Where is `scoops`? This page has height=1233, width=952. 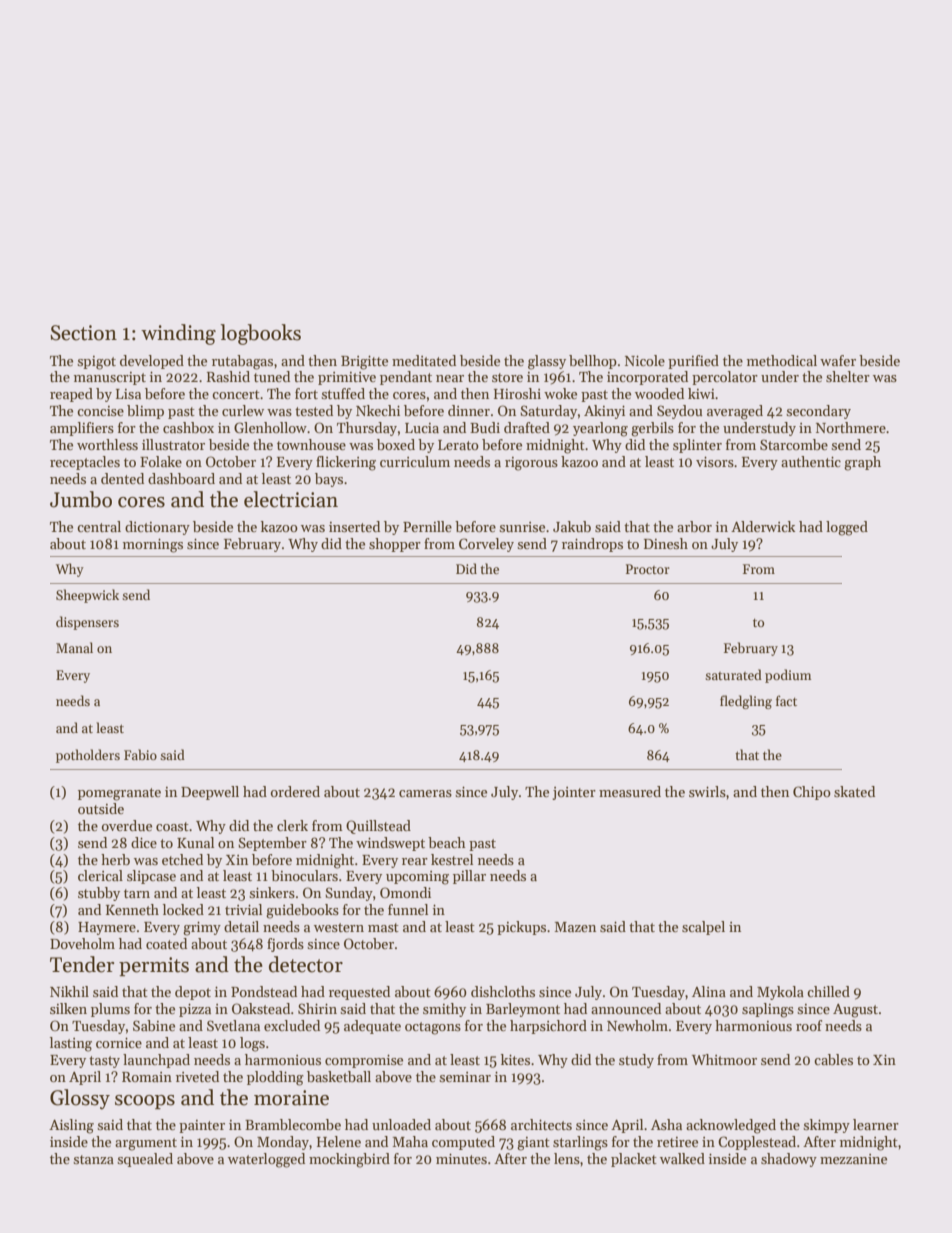
scoops is located at coordinates (145, 1102).
